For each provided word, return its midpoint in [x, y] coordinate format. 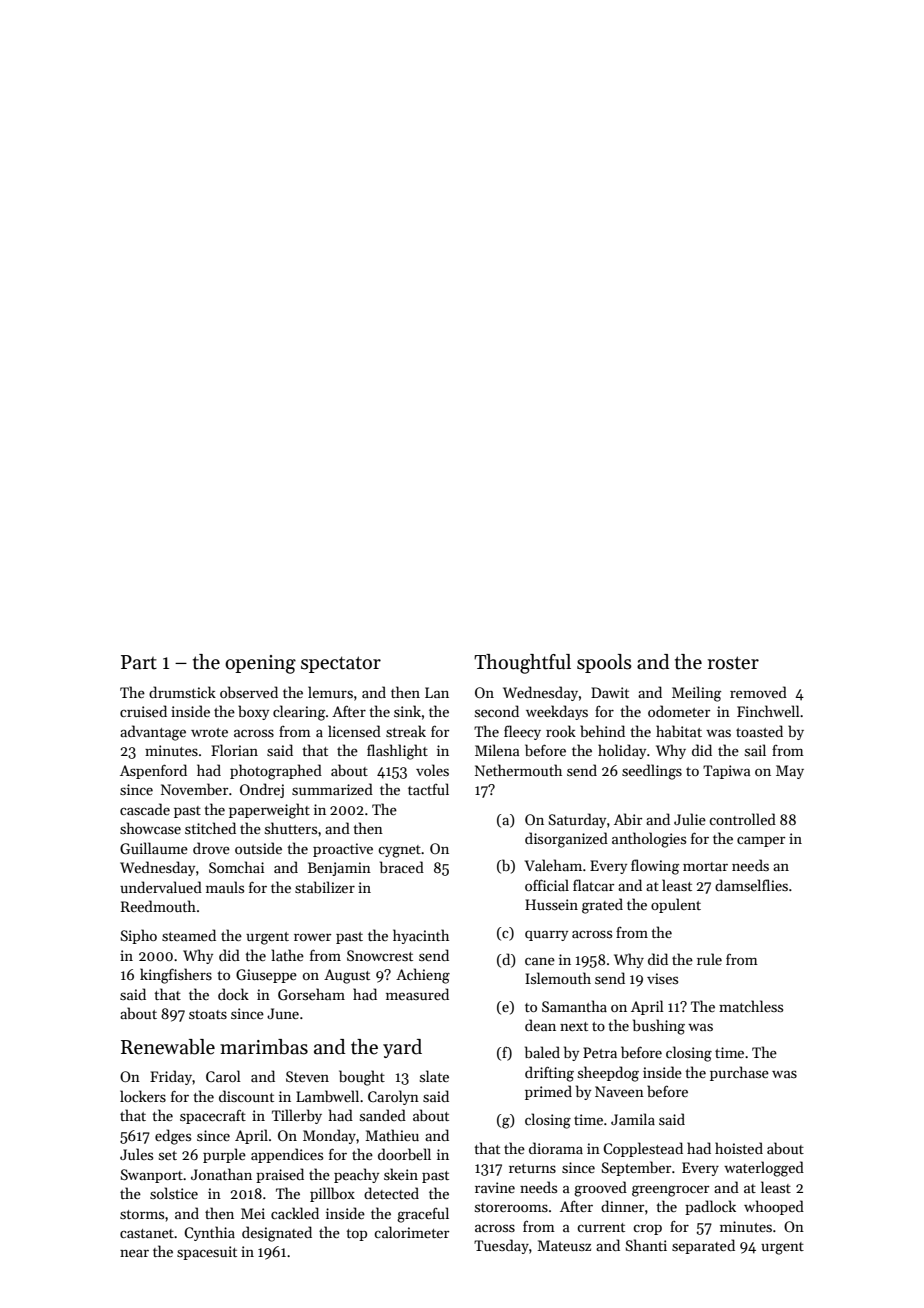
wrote [209, 732]
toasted [759, 731]
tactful [428, 789]
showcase [150, 828]
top [356, 1235]
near [134, 1253]
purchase [739, 1073]
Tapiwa [727, 772]
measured [417, 994]
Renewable [168, 1047]
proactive [343, 850]
